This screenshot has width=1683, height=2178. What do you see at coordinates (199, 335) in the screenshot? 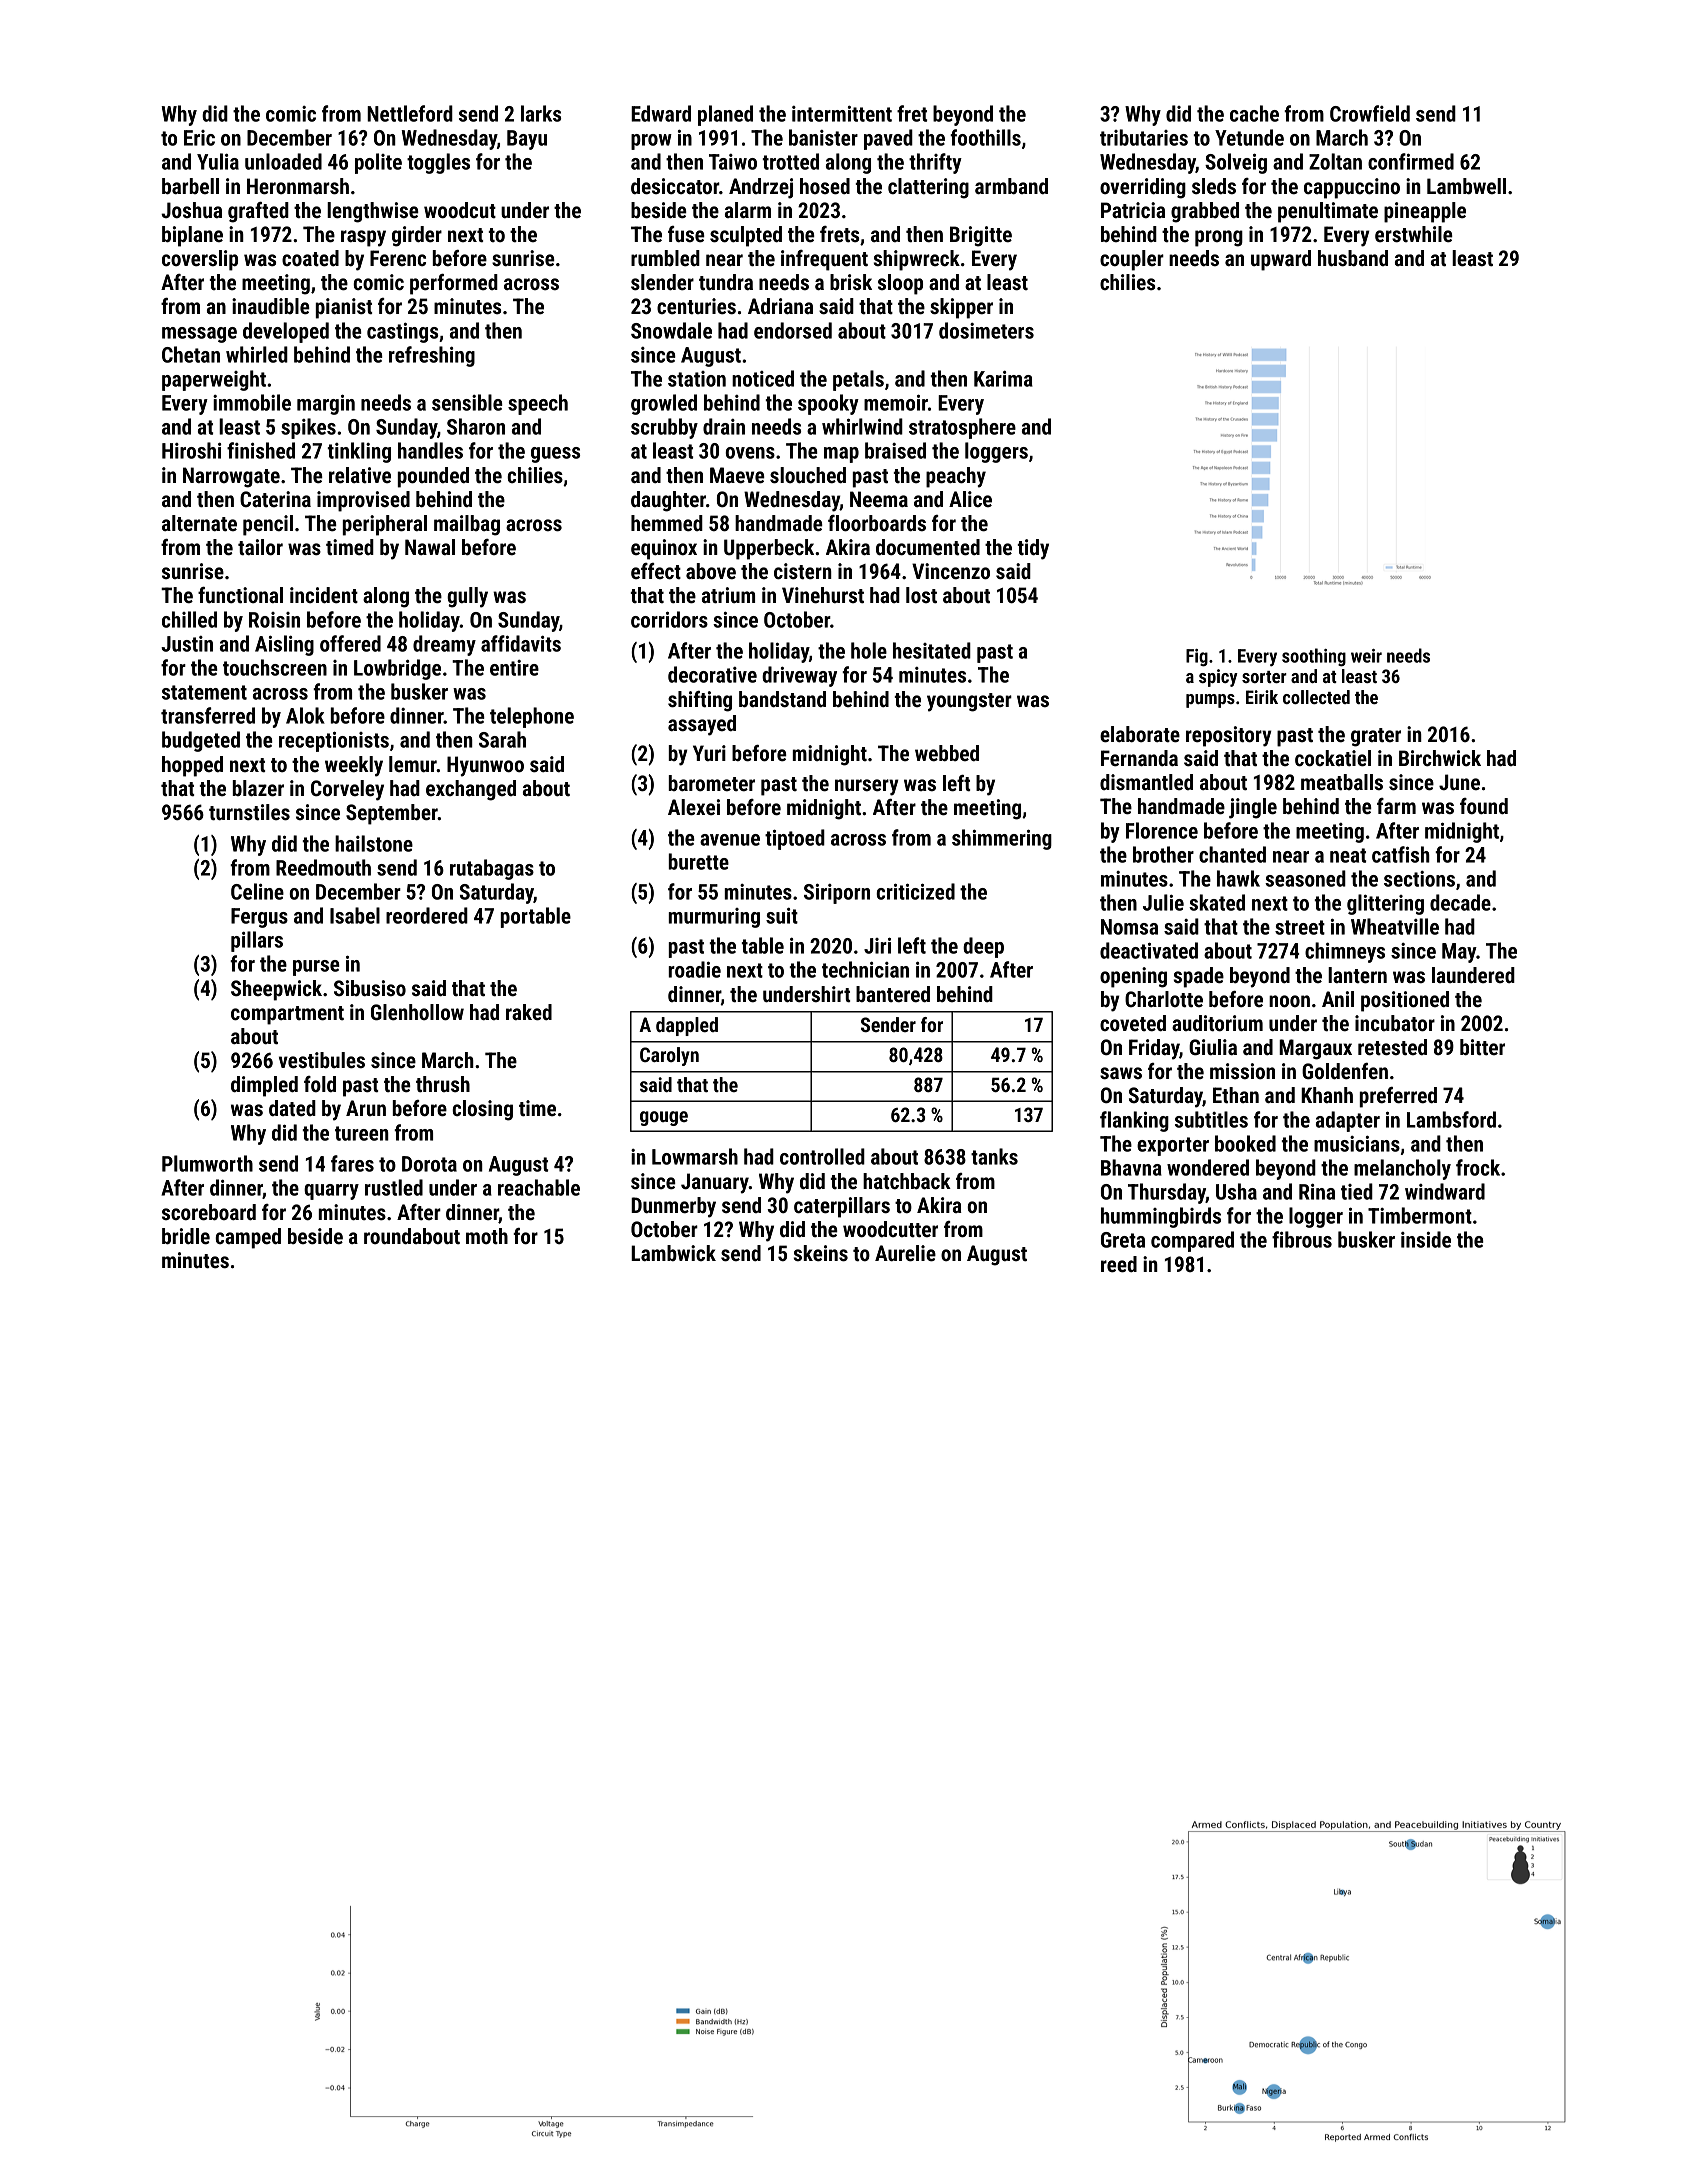
I see `message` at bounding box center [199, 335].
